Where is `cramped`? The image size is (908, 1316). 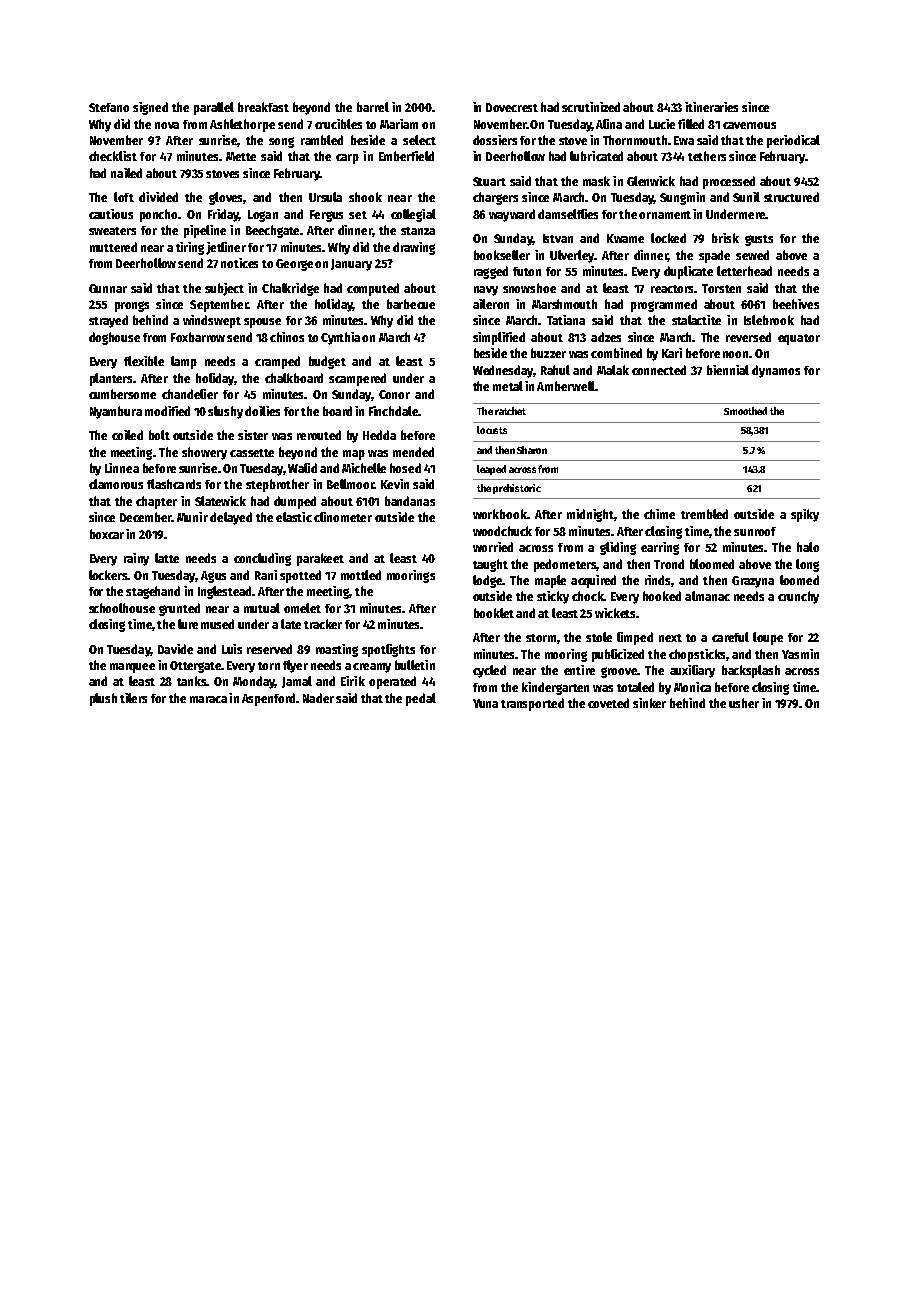 cramped is located at coordinates (277, 362).
